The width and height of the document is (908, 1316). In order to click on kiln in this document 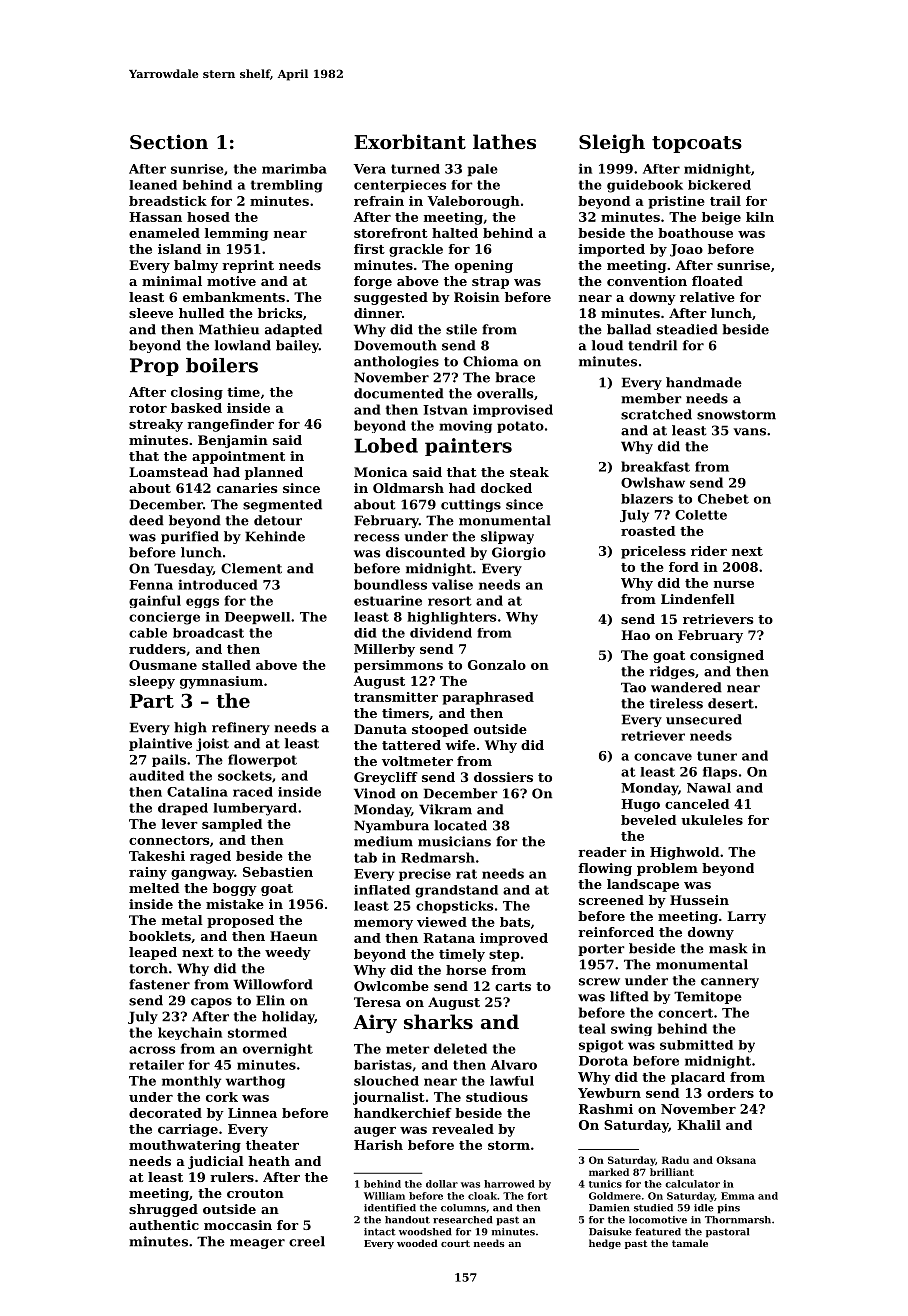, I will do `click(760, 217)`.
